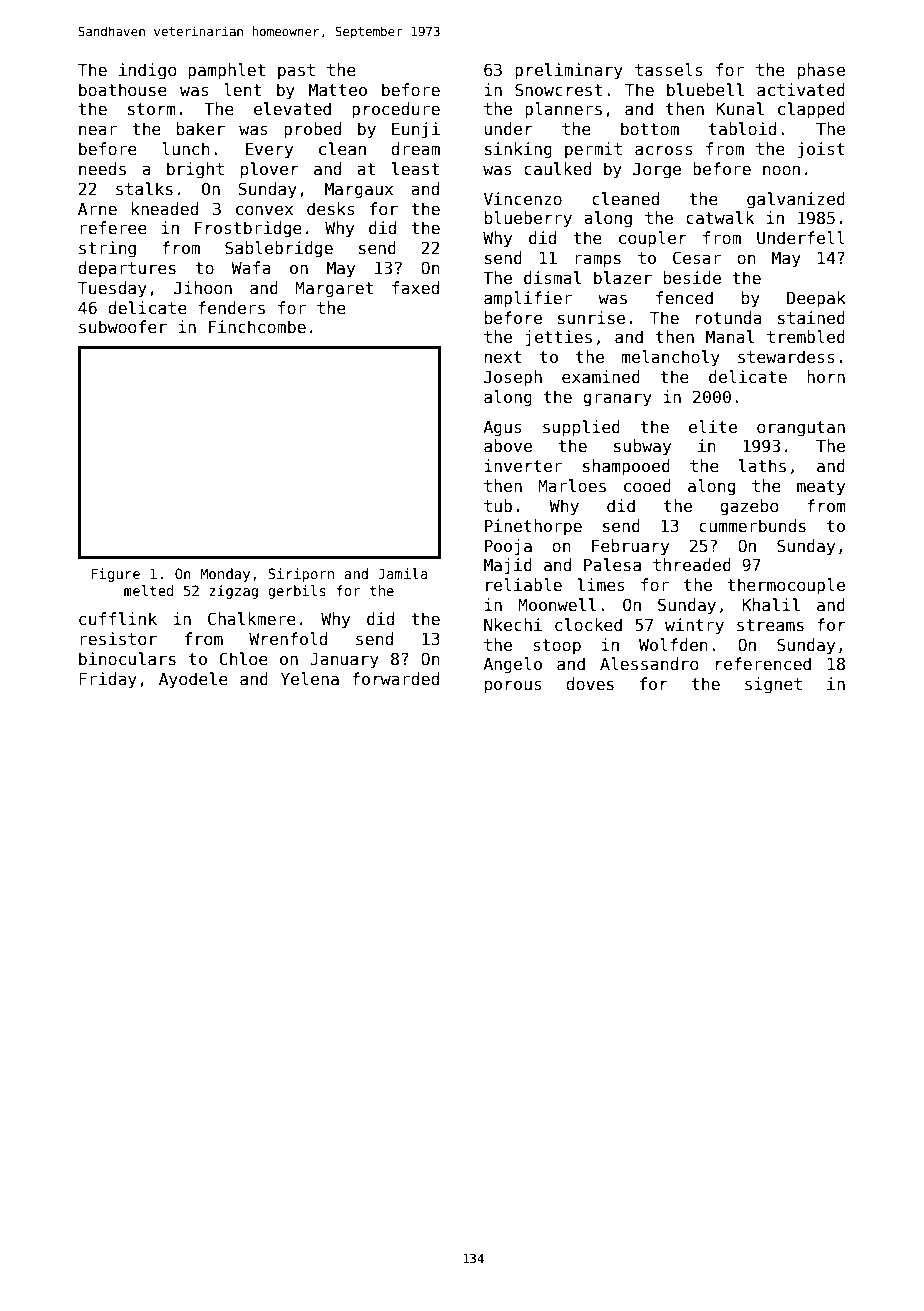 The width and height of the screenshot is (924, 1311). Describe the element at coordinates (148, 71) in the screenshot. I see `indigo` at that location.
